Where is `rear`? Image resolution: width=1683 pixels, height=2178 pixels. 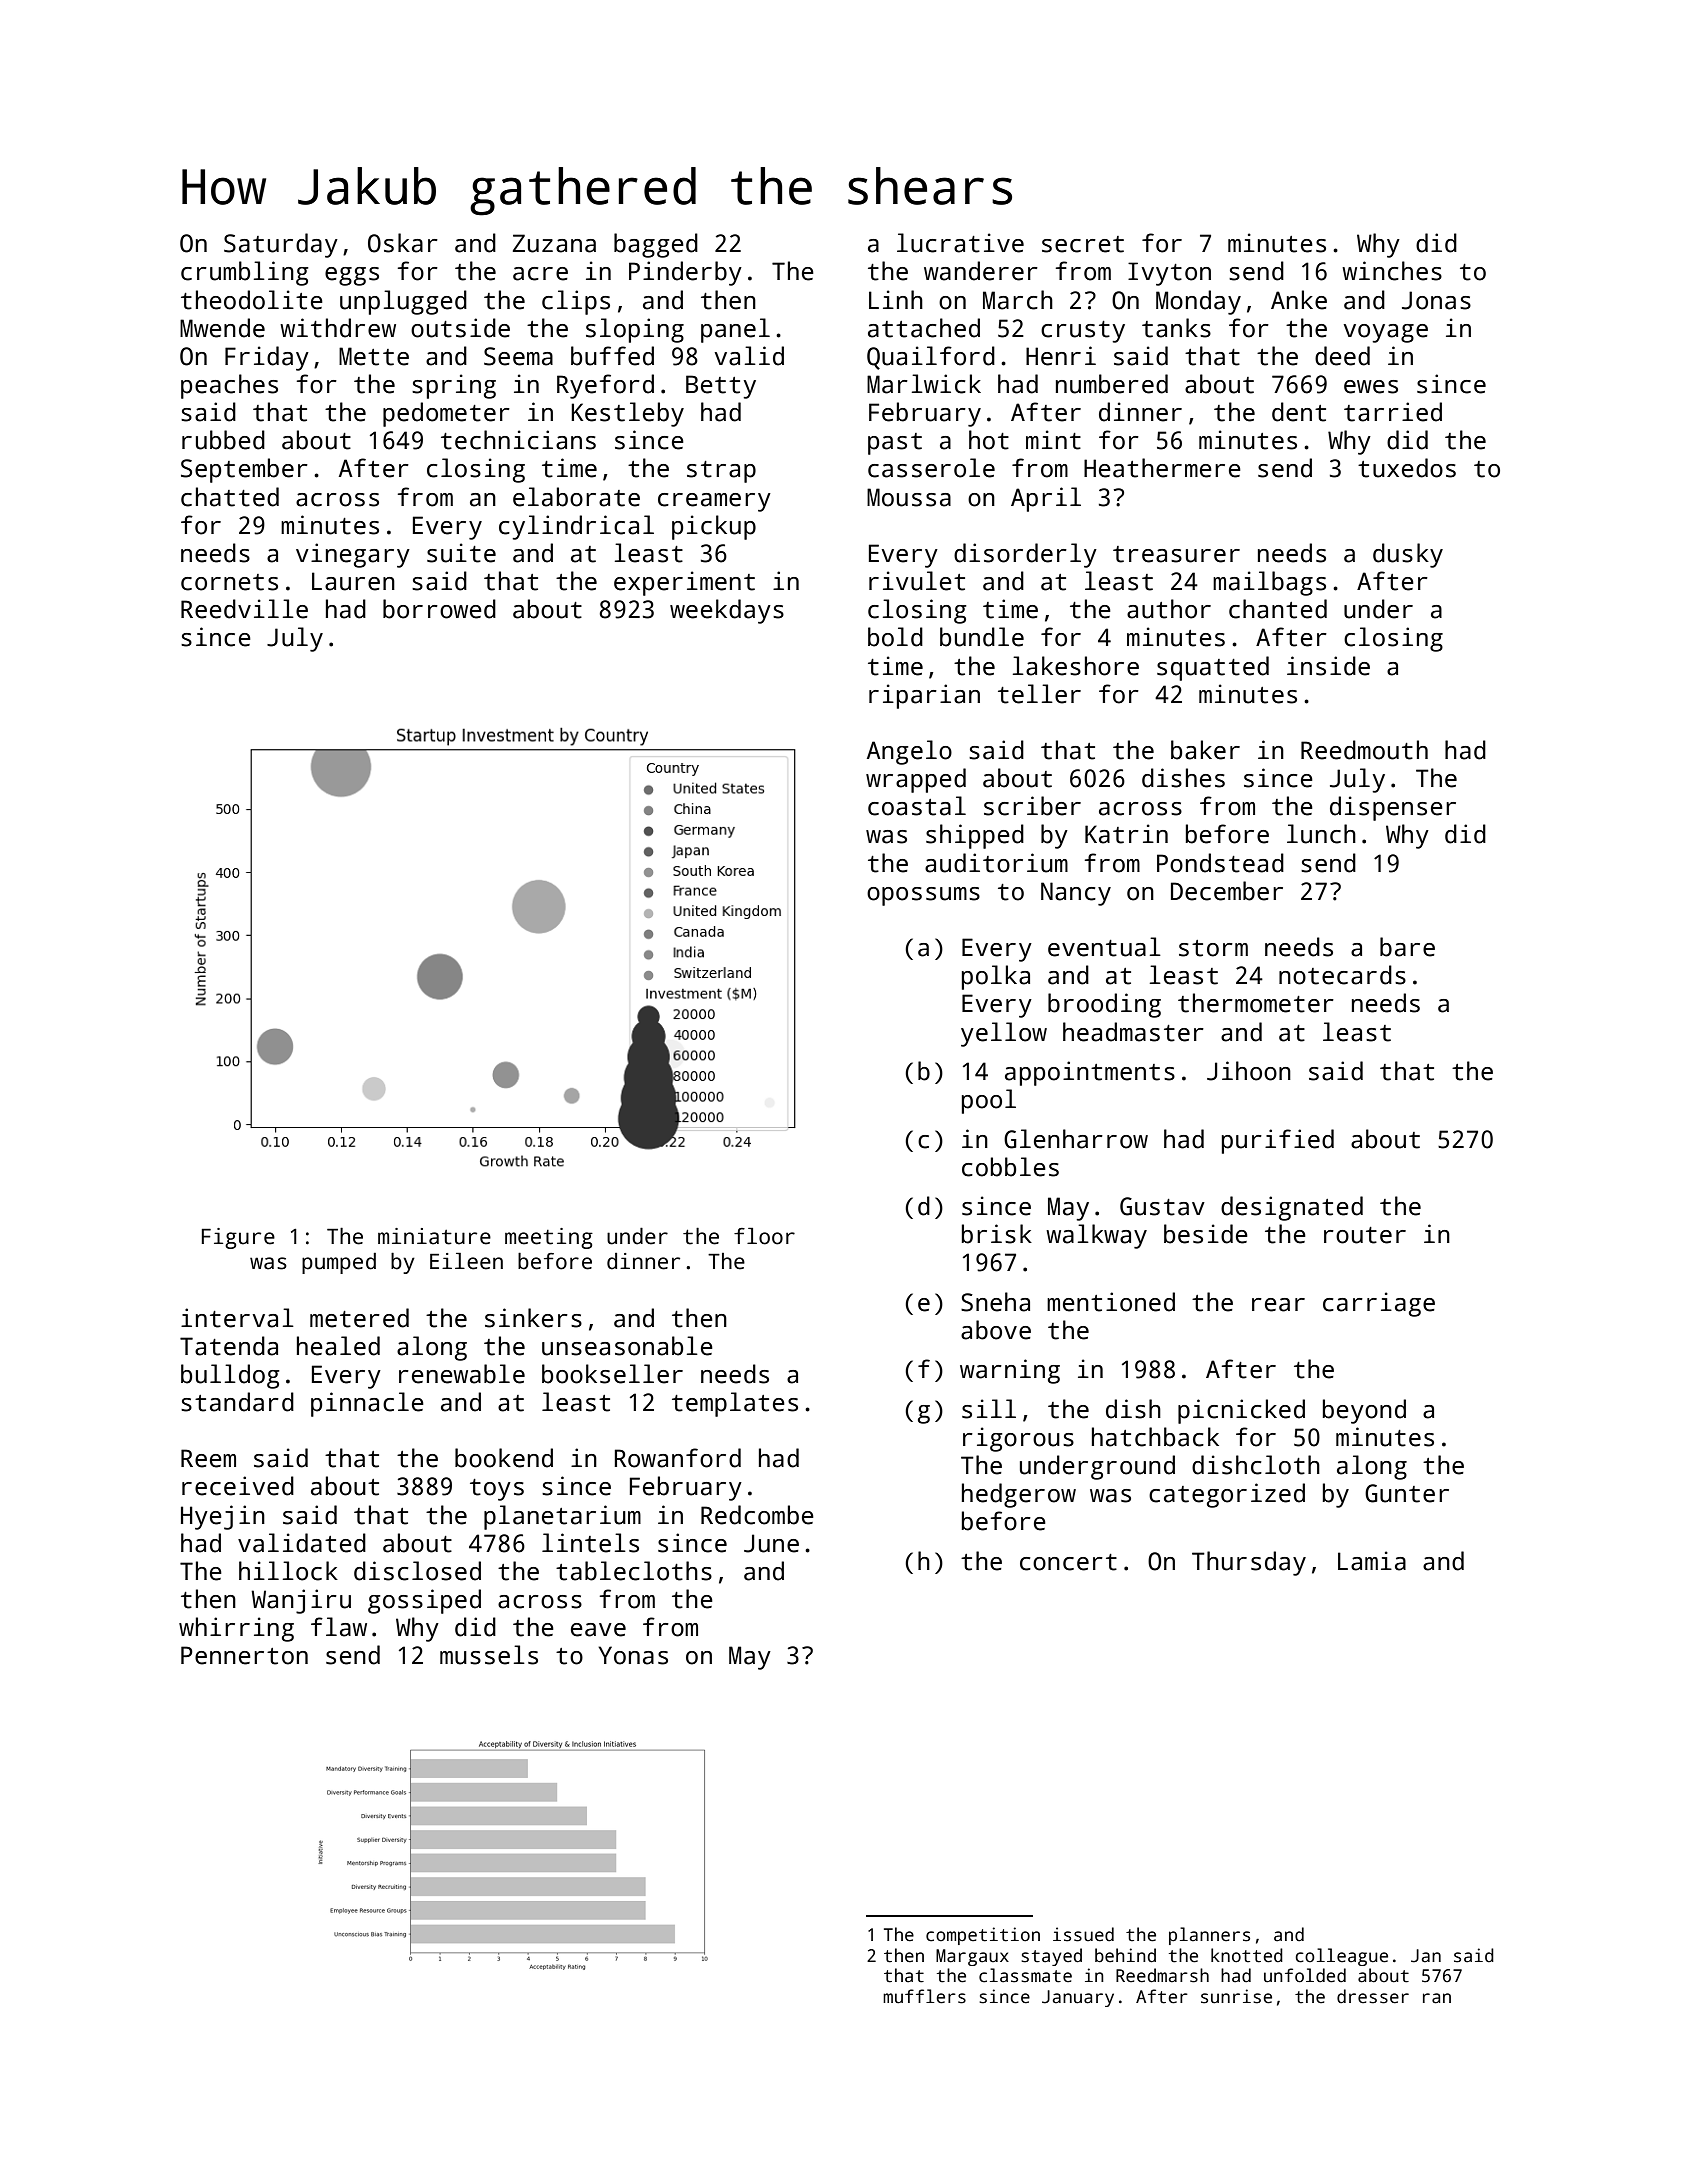 rear is located at coordinates (1278, 1305).
